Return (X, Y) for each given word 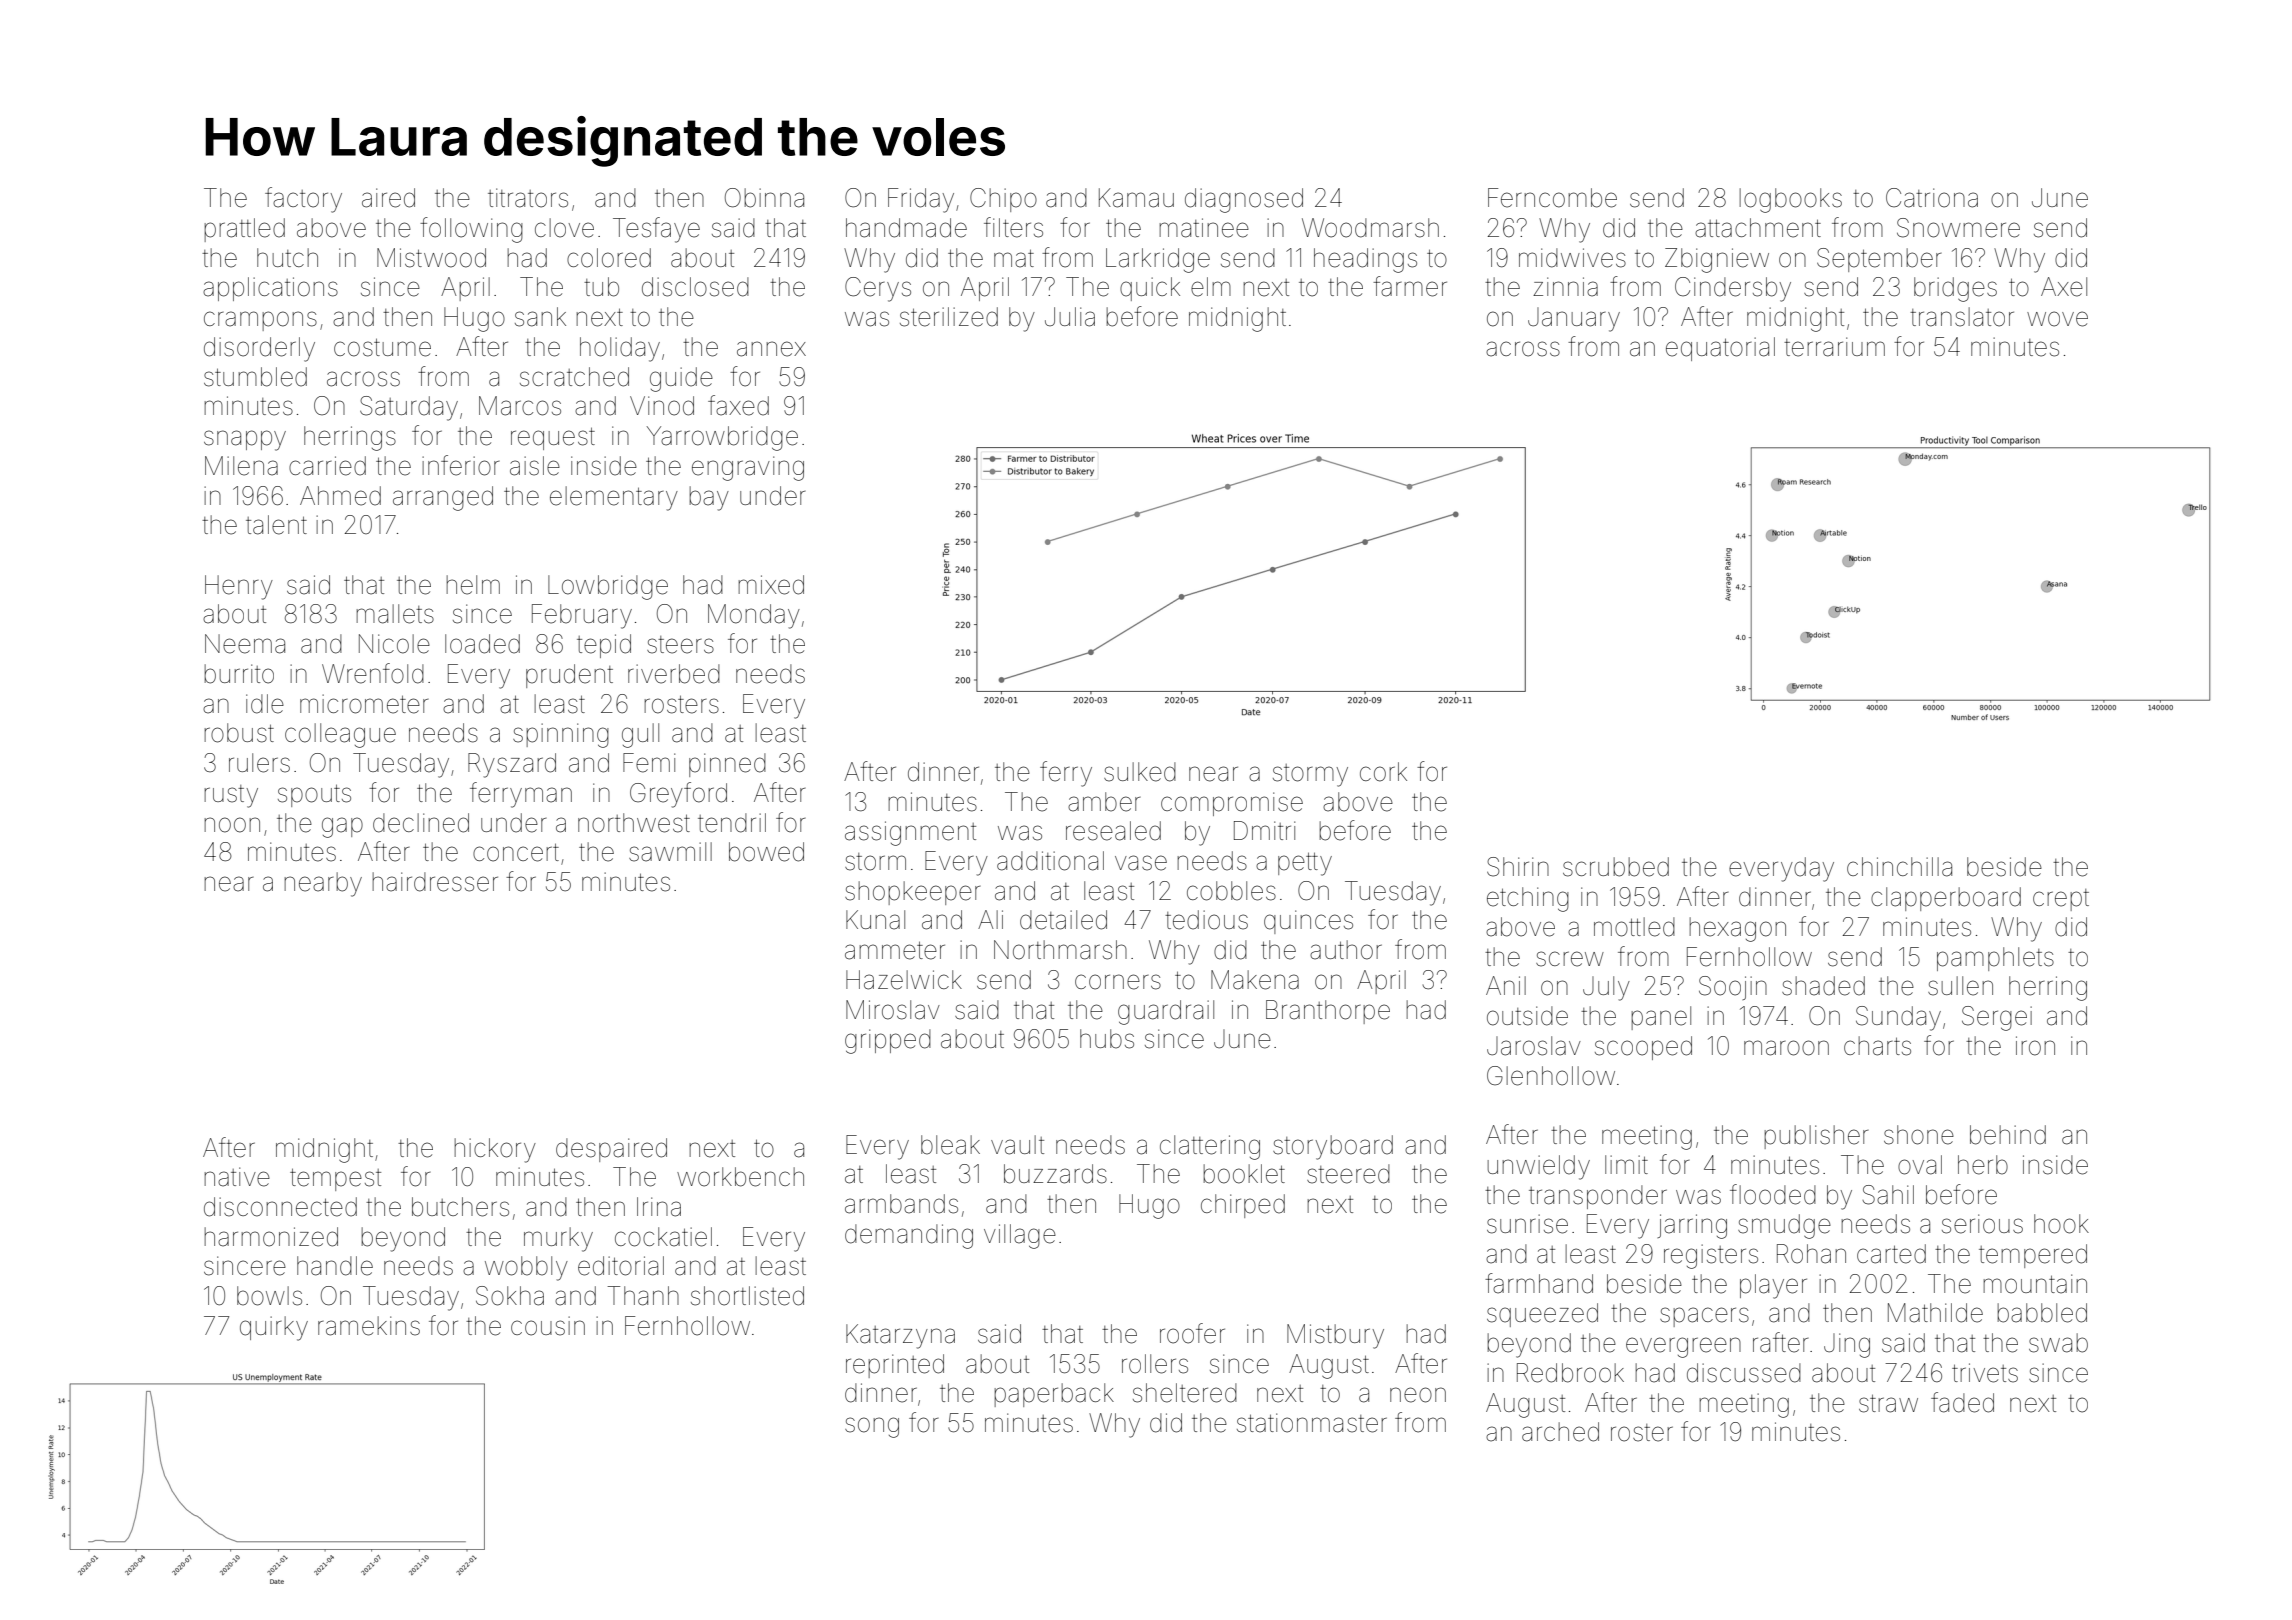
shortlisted (747, 1296)
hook (2061, 1224)
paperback (1054, 1395)
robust (239, 733)
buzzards (1055, 1174)
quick (1150, 289)
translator (1962, 317)
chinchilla (1899, 867)
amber (1104, 802)
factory (303, 200)
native (237, 1177)
